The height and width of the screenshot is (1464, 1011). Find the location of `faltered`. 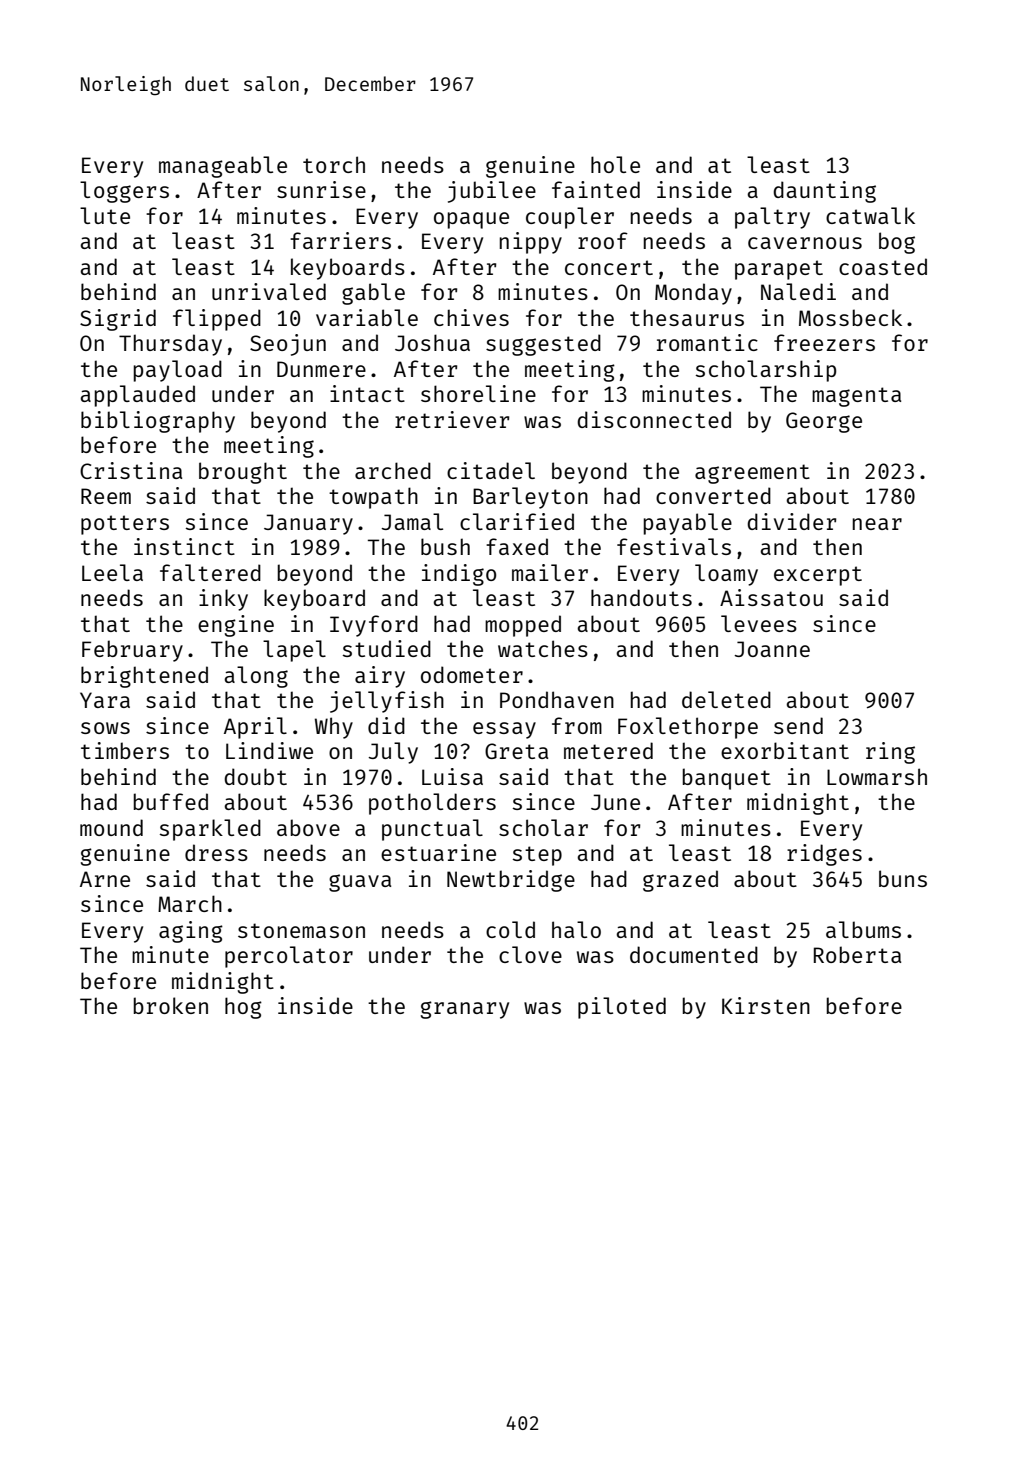

faltered is located at coordinates (210, 572).
